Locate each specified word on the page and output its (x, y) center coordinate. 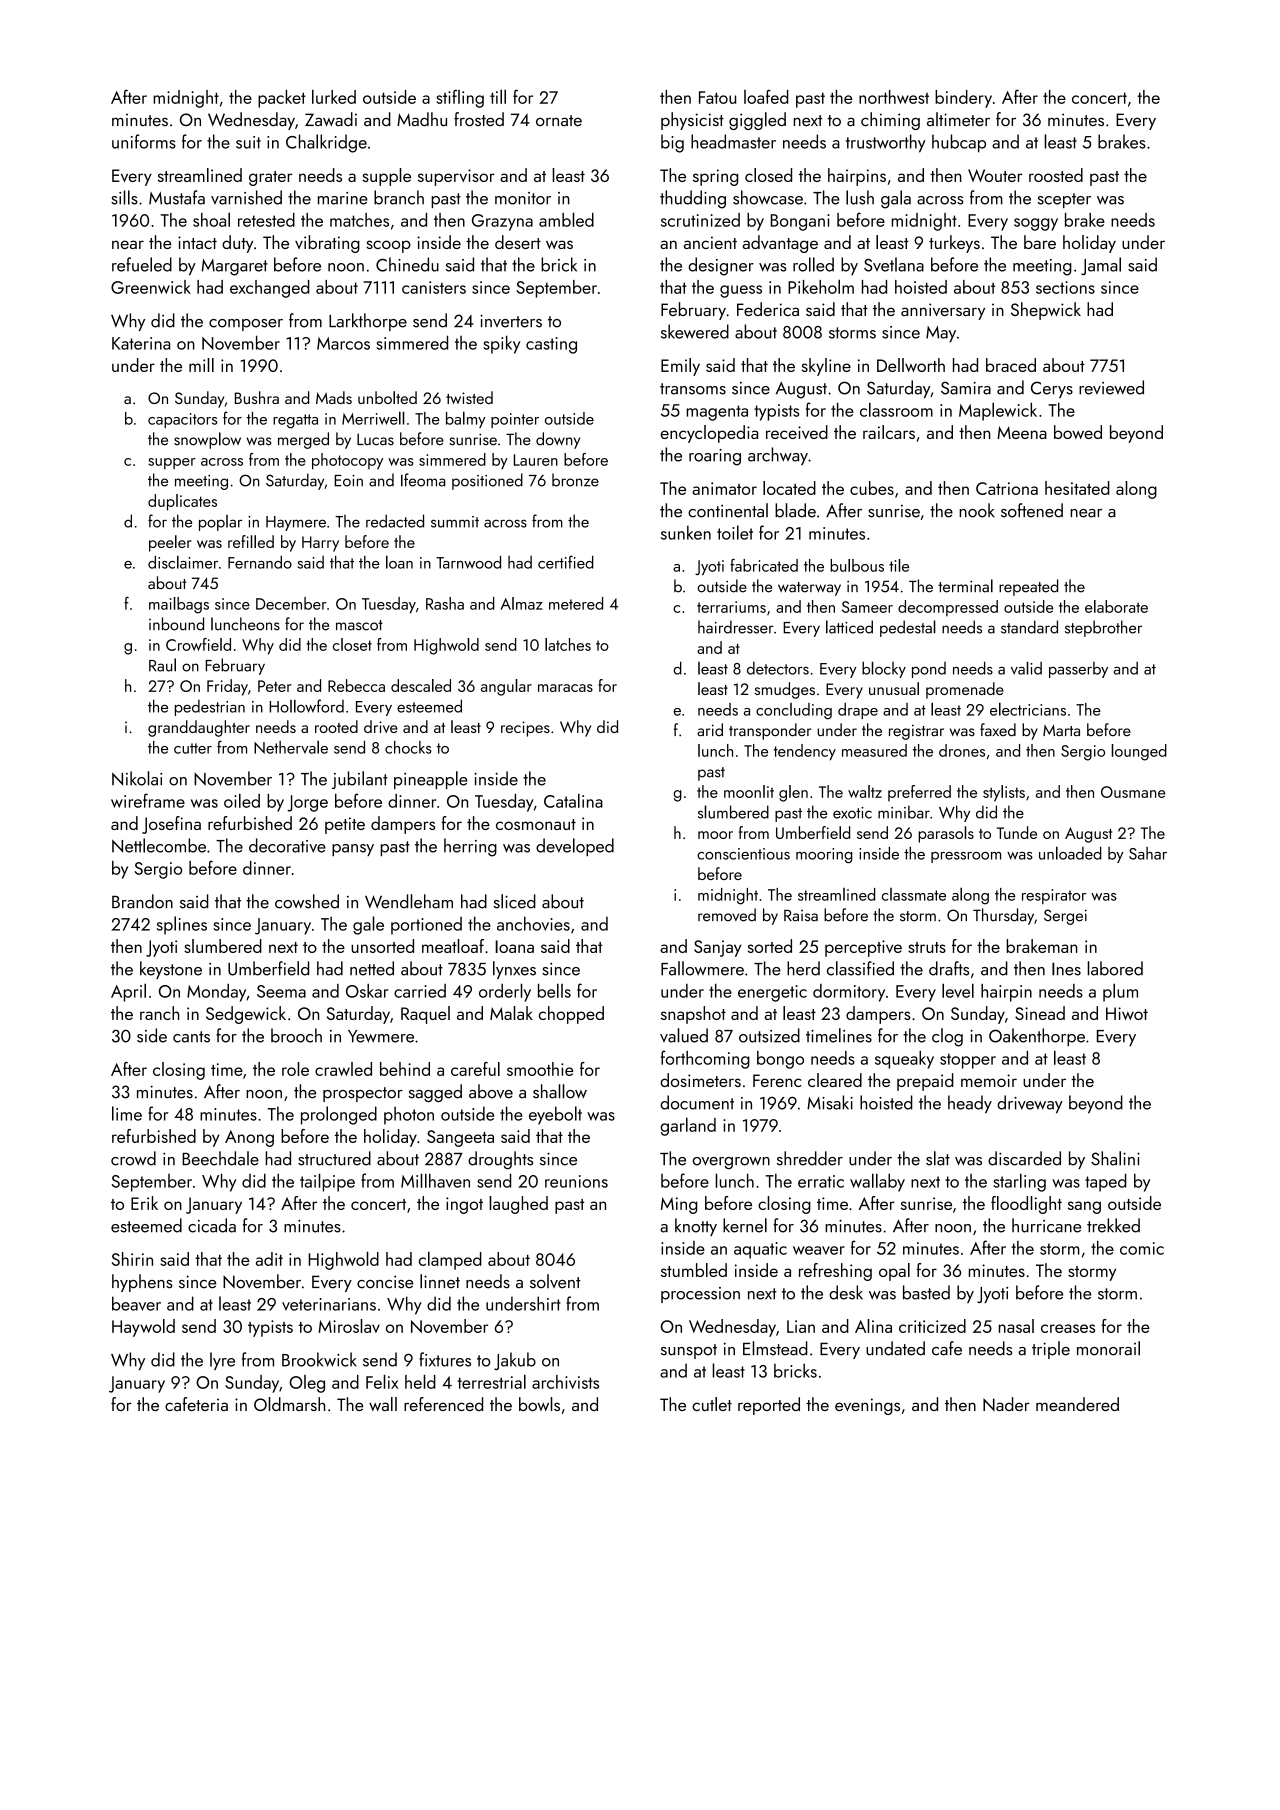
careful (475, 1069)
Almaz (521, 603)
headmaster (733, 141)
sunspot (689, 1351)
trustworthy (886, 143)
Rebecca (356, 685)
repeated (1028, 587)
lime (127, 1113)
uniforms (144, 141)
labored (1115, 968)
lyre (222, 1361)
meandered (1077, 1404)
